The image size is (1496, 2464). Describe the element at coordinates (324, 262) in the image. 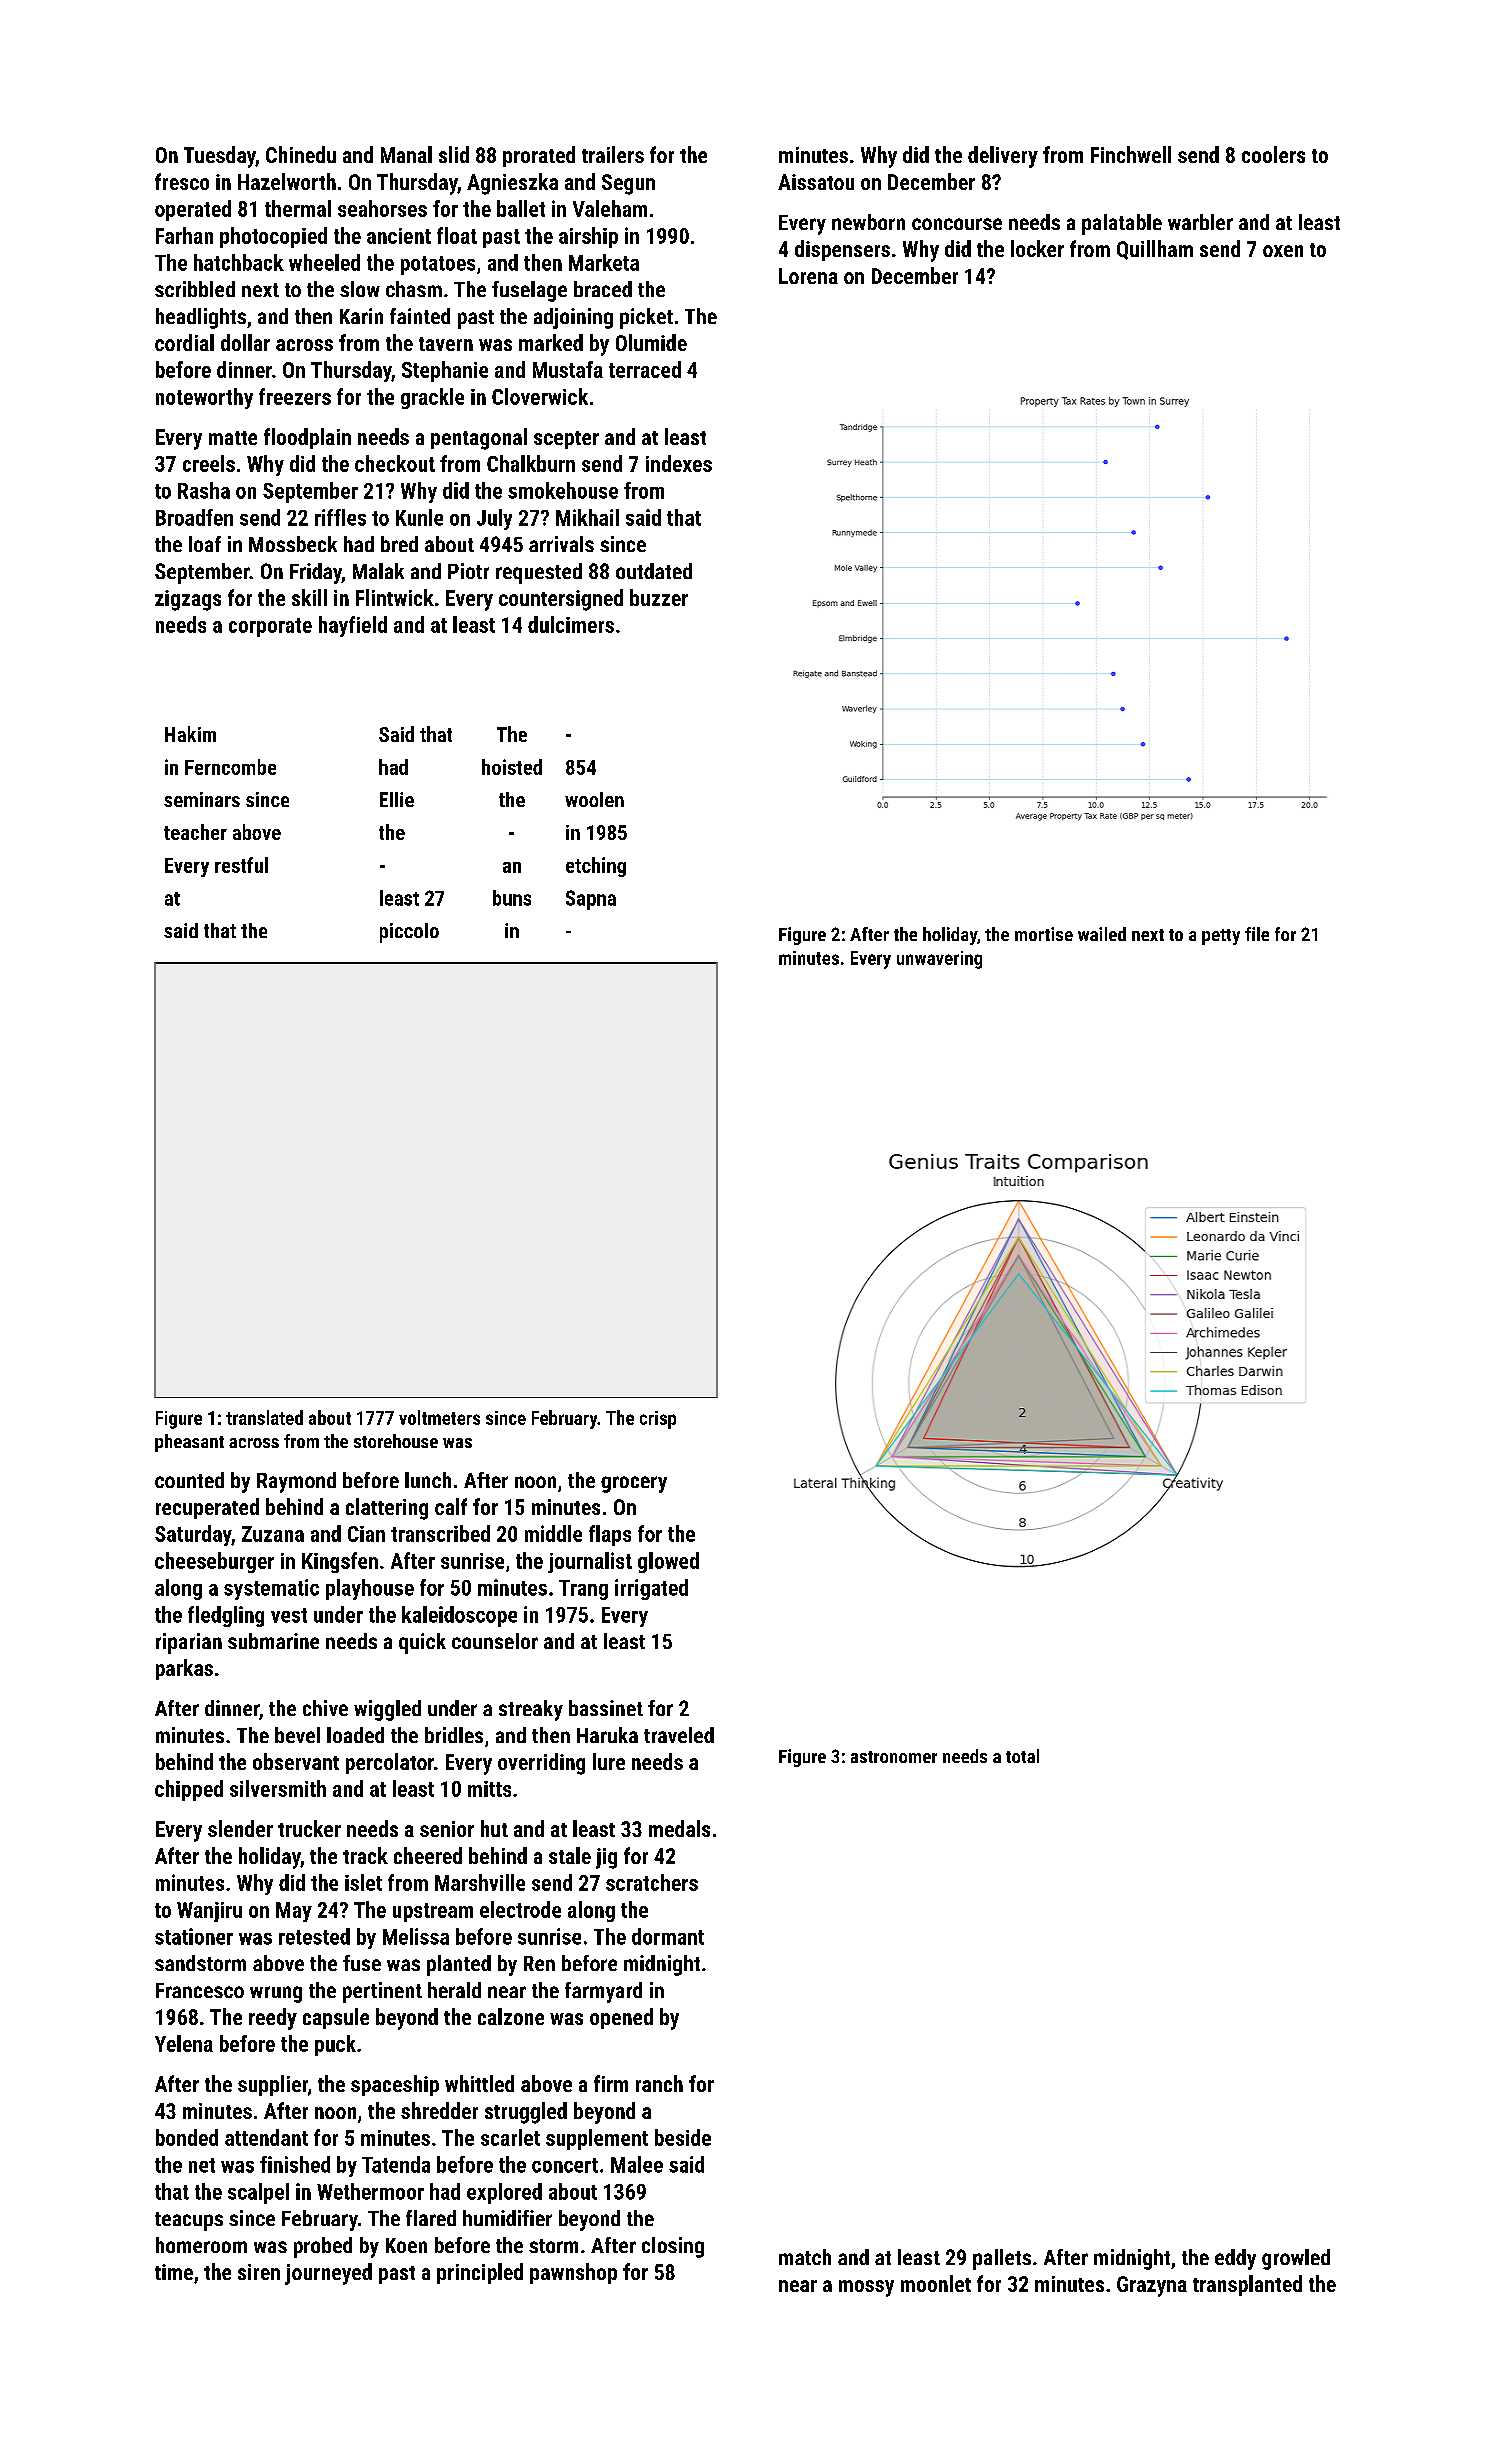

I see `wheeled` at that location.
